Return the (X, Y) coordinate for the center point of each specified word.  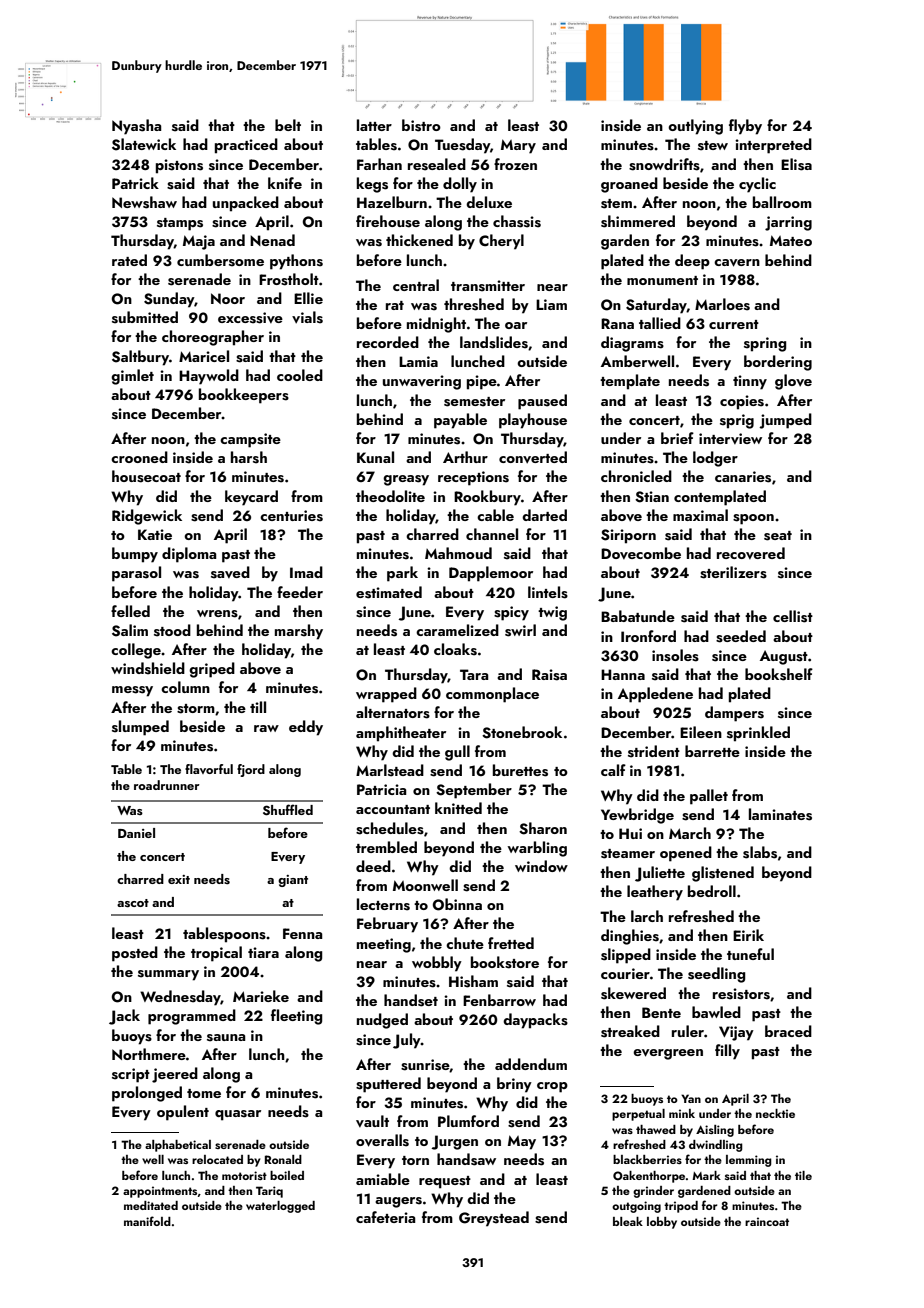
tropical (216, 954)
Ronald (283, 1159)
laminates (780, 814)
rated (129, 260)
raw (266, 728)
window (541, 866)
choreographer (213, 338)
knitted (458, 808)
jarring (788, 223)
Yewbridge (637, 816)
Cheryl (501, 242)
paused (542, 402)
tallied (660, 323)
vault (372, 1121)
